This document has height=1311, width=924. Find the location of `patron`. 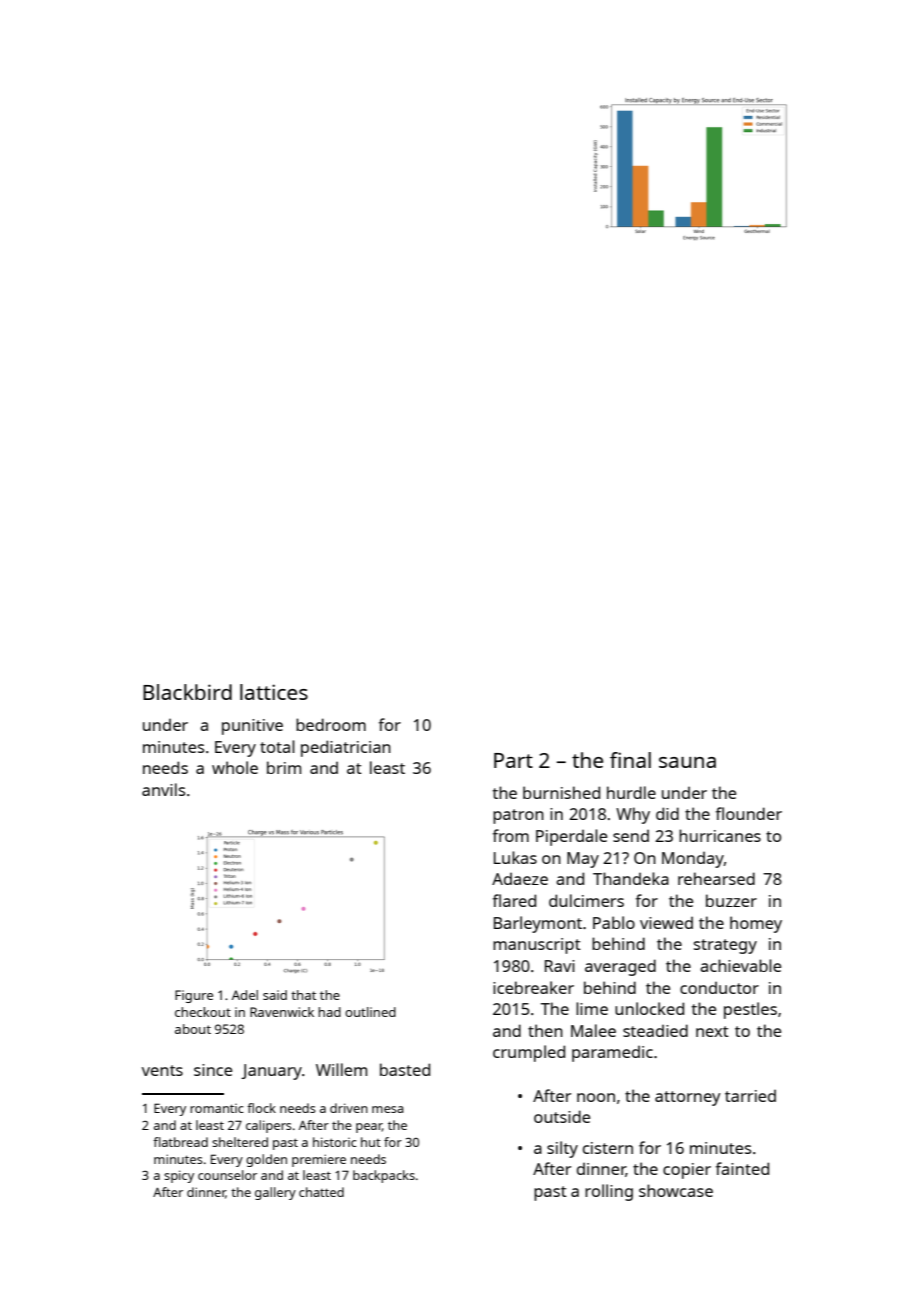

patron is located at coordinates (518, 816).
